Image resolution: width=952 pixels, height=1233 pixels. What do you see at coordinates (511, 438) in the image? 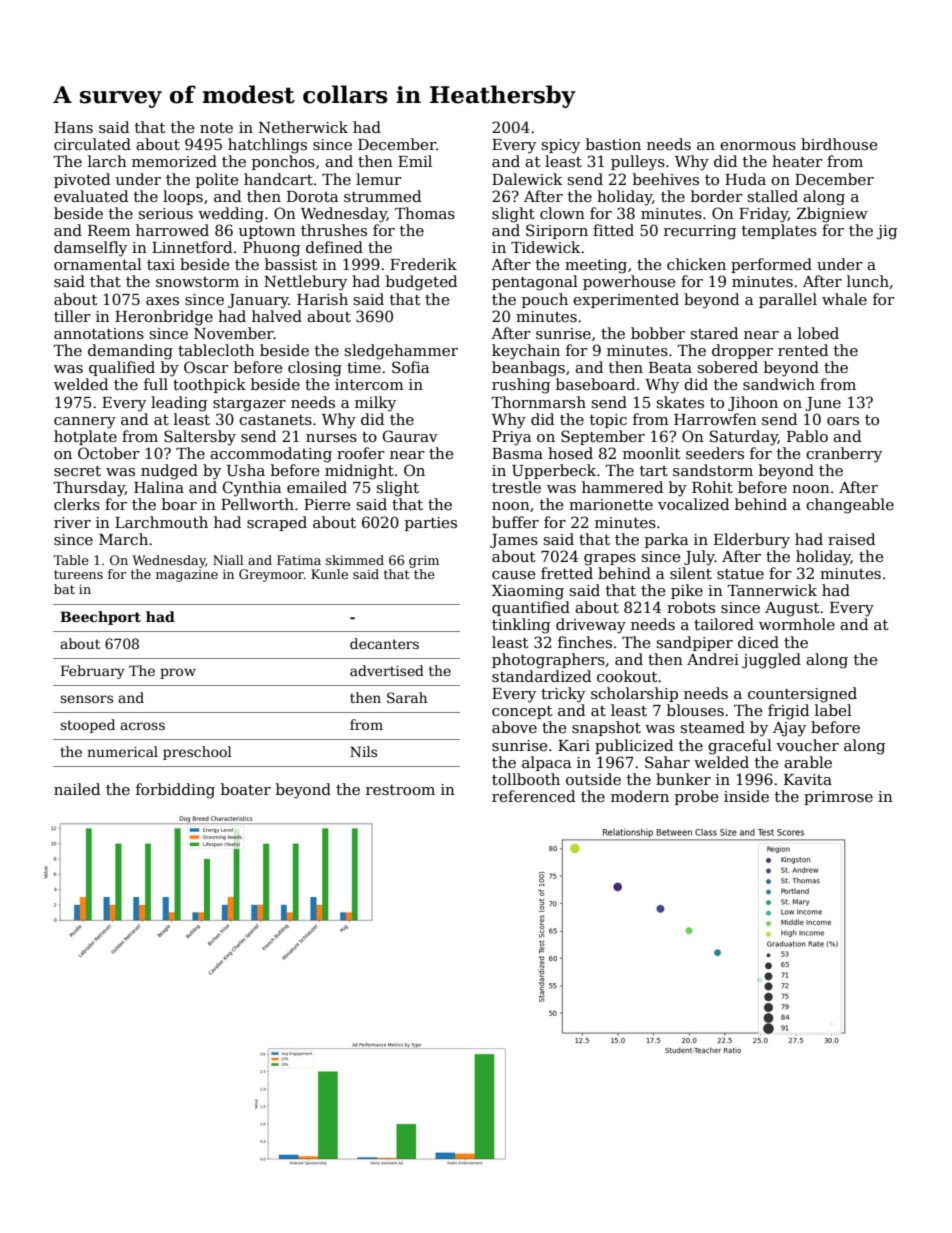
I see `Priya` at bounding box center [511, 438].
